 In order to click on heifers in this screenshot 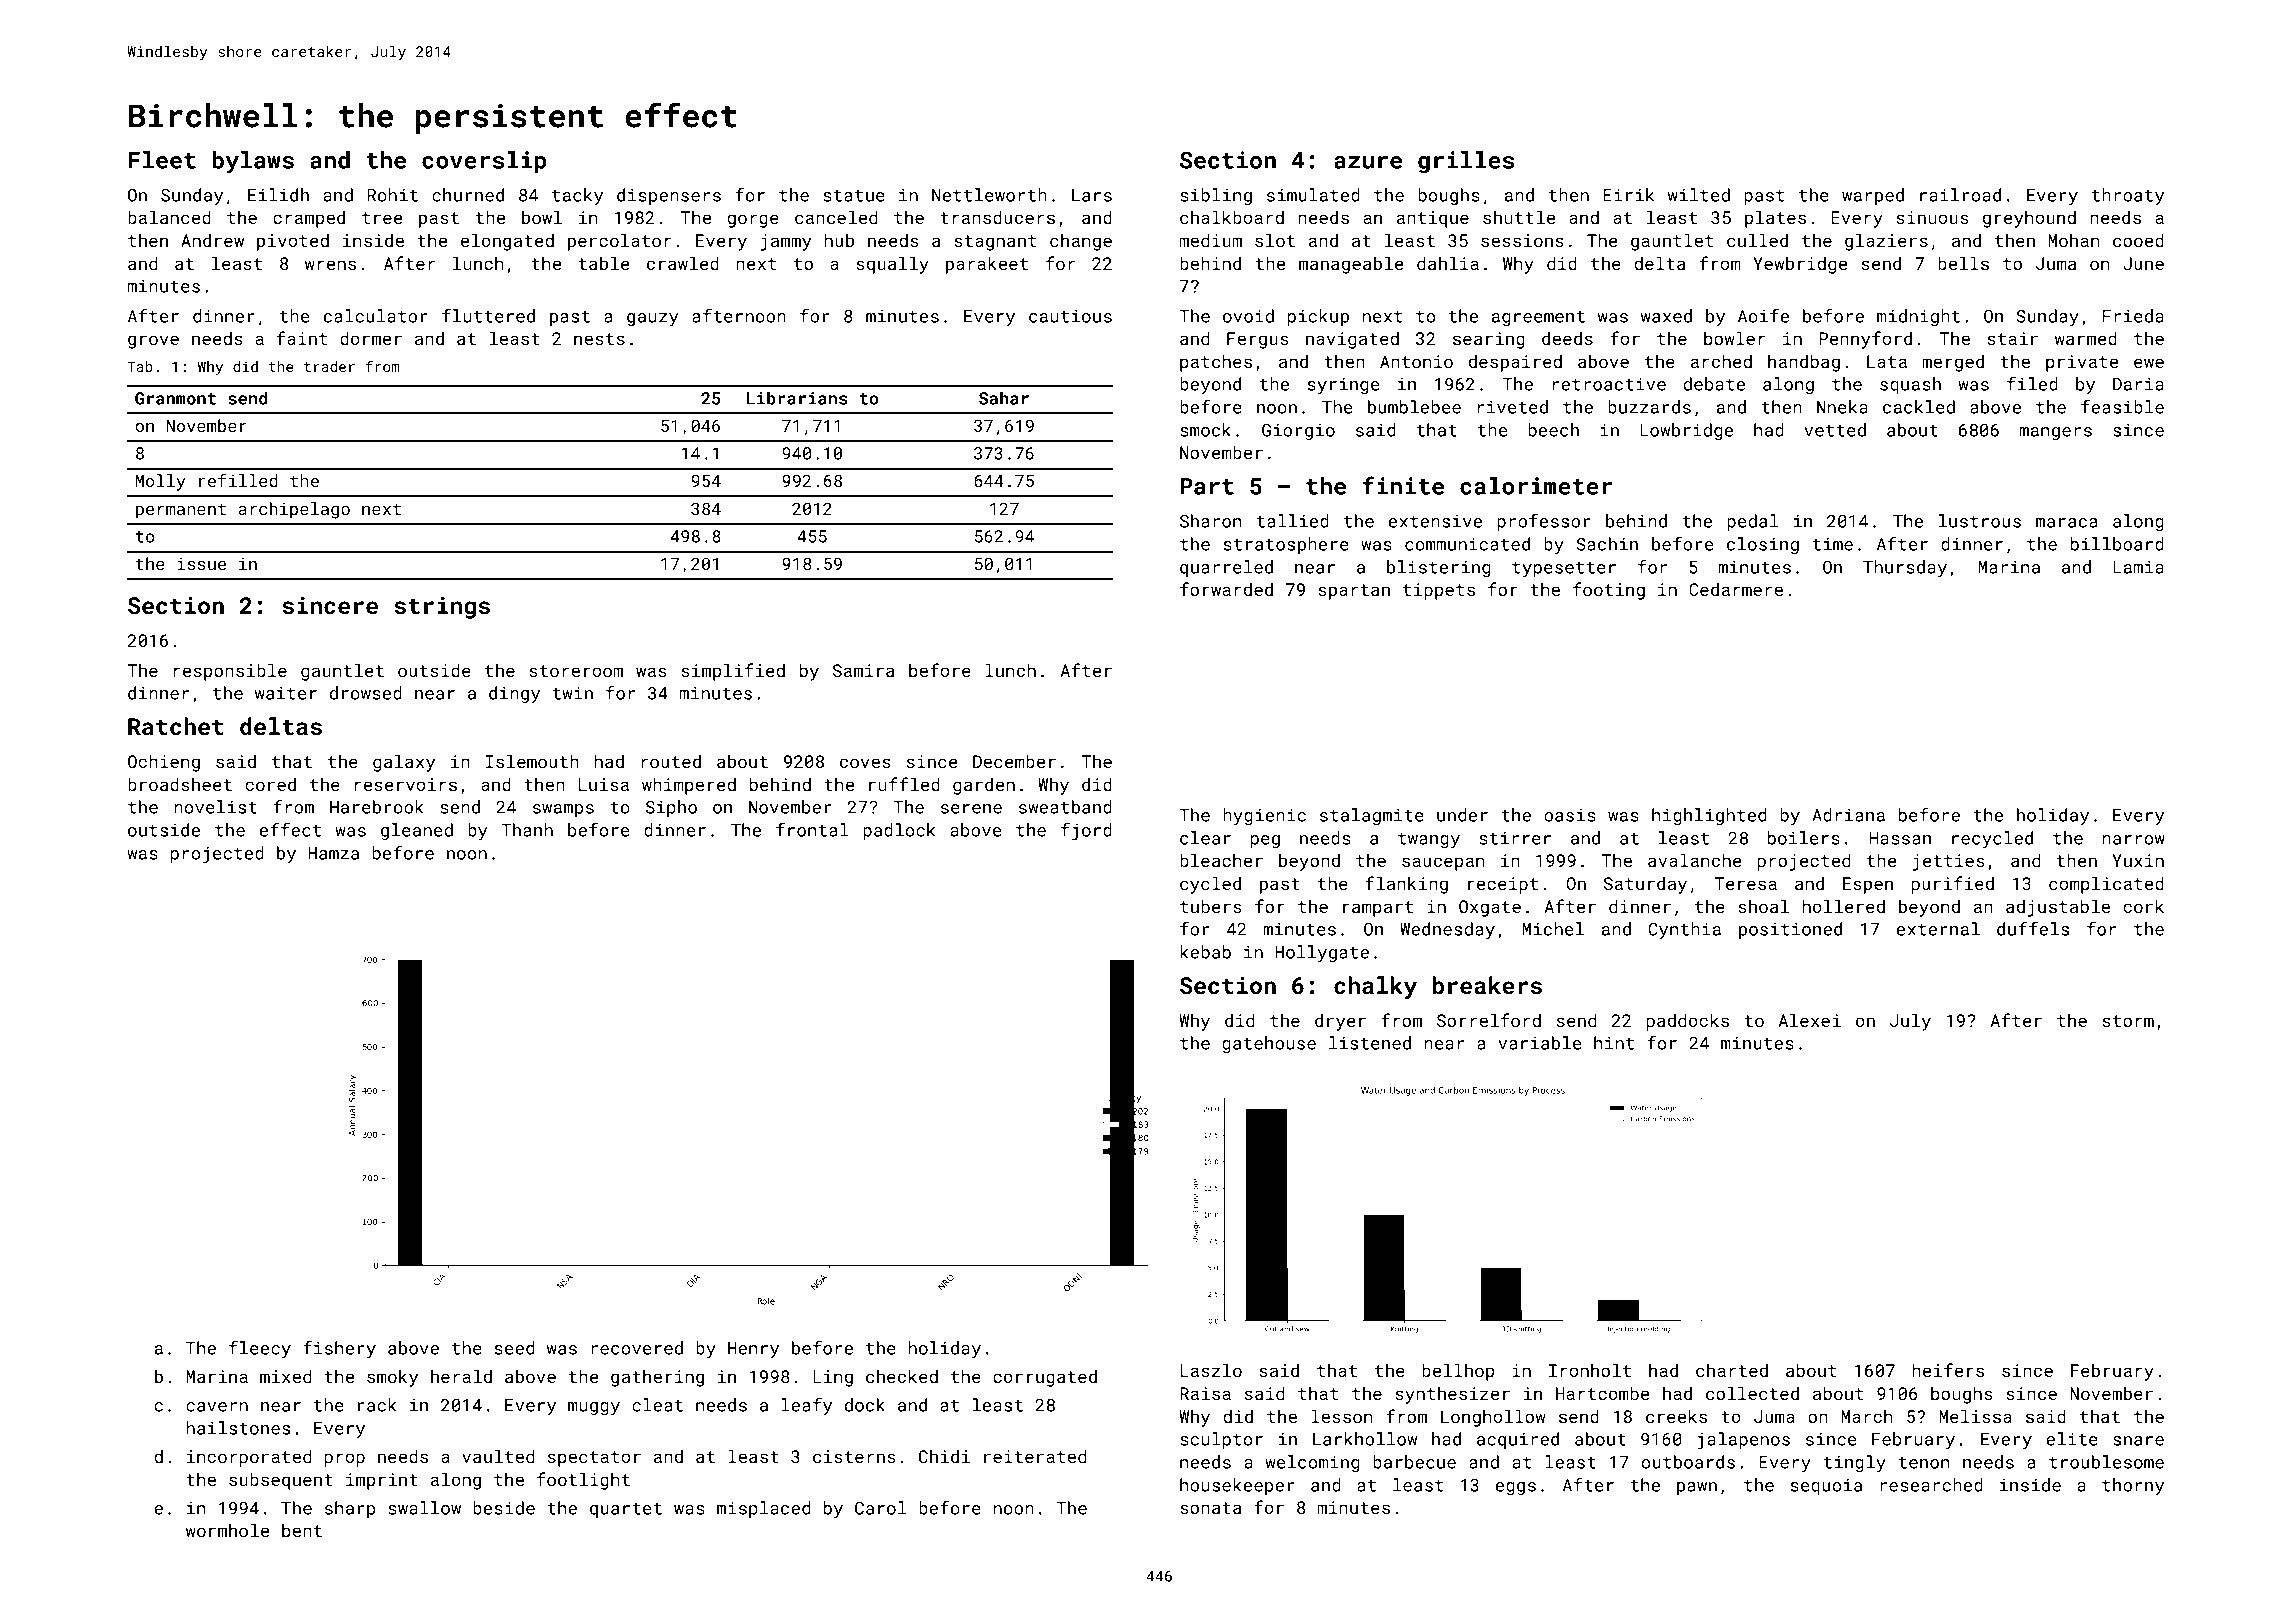, I will do `click(1948, 1370)`.
